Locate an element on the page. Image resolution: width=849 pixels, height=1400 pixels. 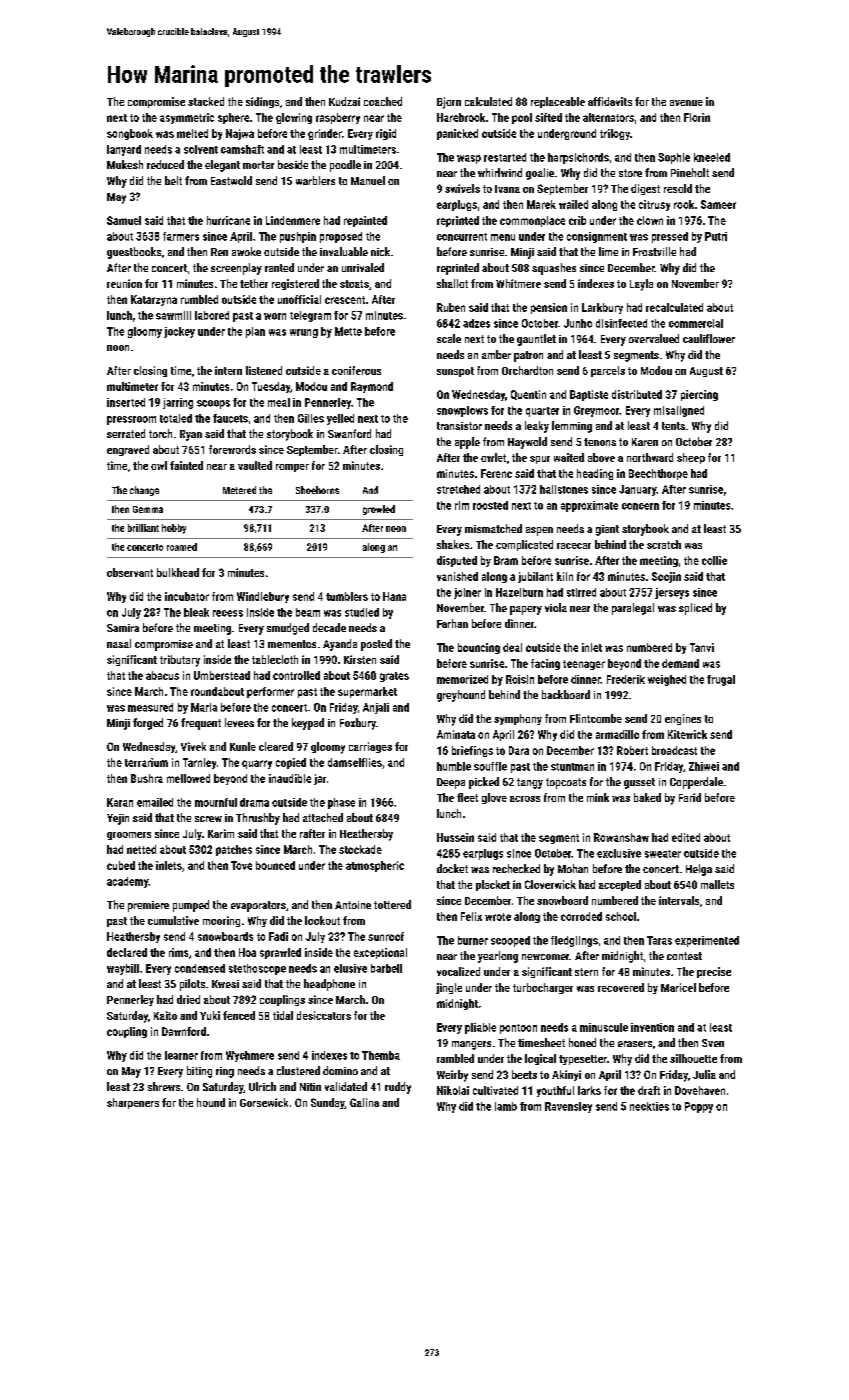
beside is located at coordinates (293, 164).
